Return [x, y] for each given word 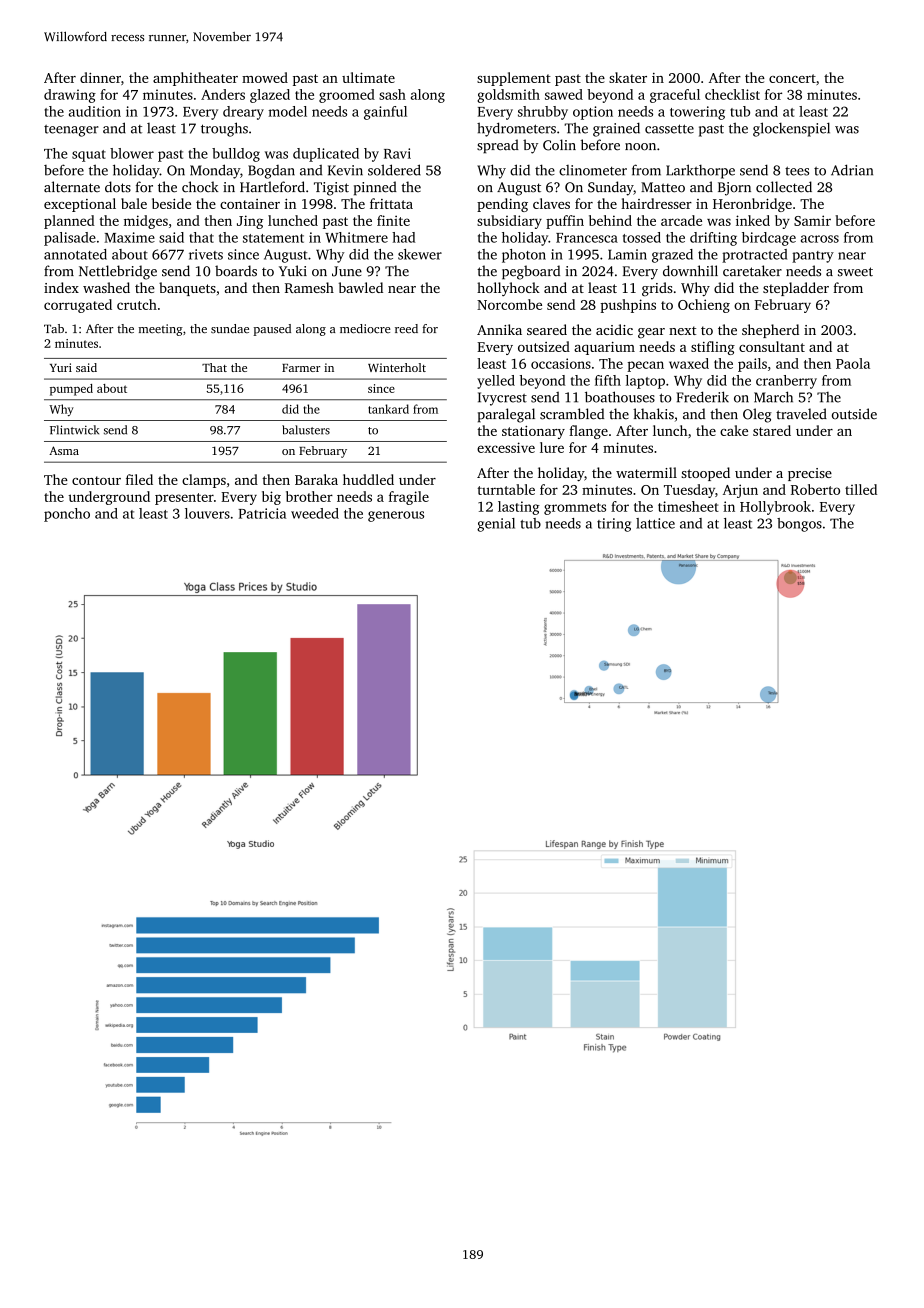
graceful [675, 96]
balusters [306, 430]
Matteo [663, 187]
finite [393, 220]
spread [498, 146]
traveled [801, 414]
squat [89, 156]
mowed [265, 77]
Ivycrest [502, 399]
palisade [70, 239]
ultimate [368, 77]
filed [139, 479]
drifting [713, 239]
